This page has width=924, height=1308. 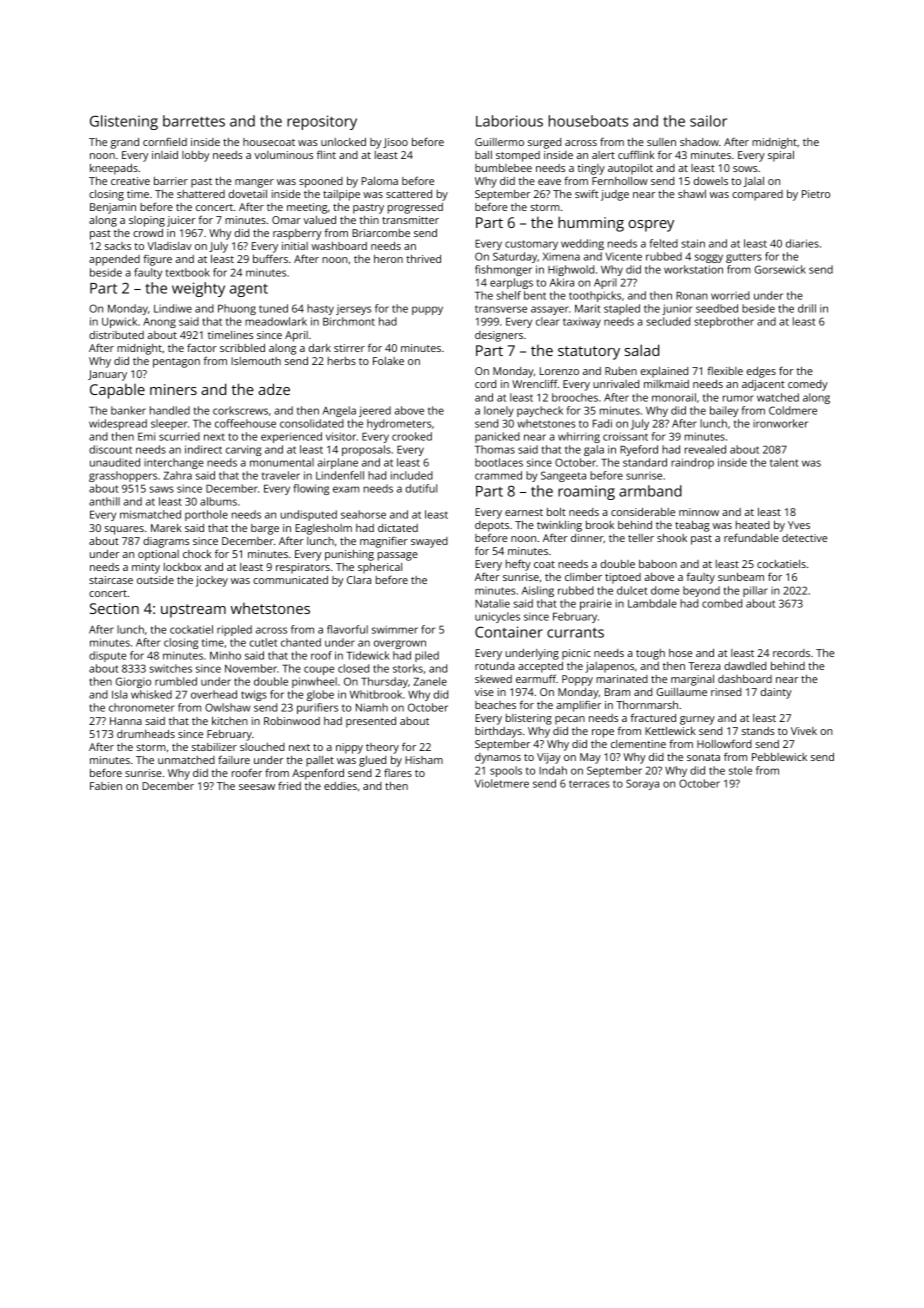 I want to click on dainty, so click(x=776, y=693).
